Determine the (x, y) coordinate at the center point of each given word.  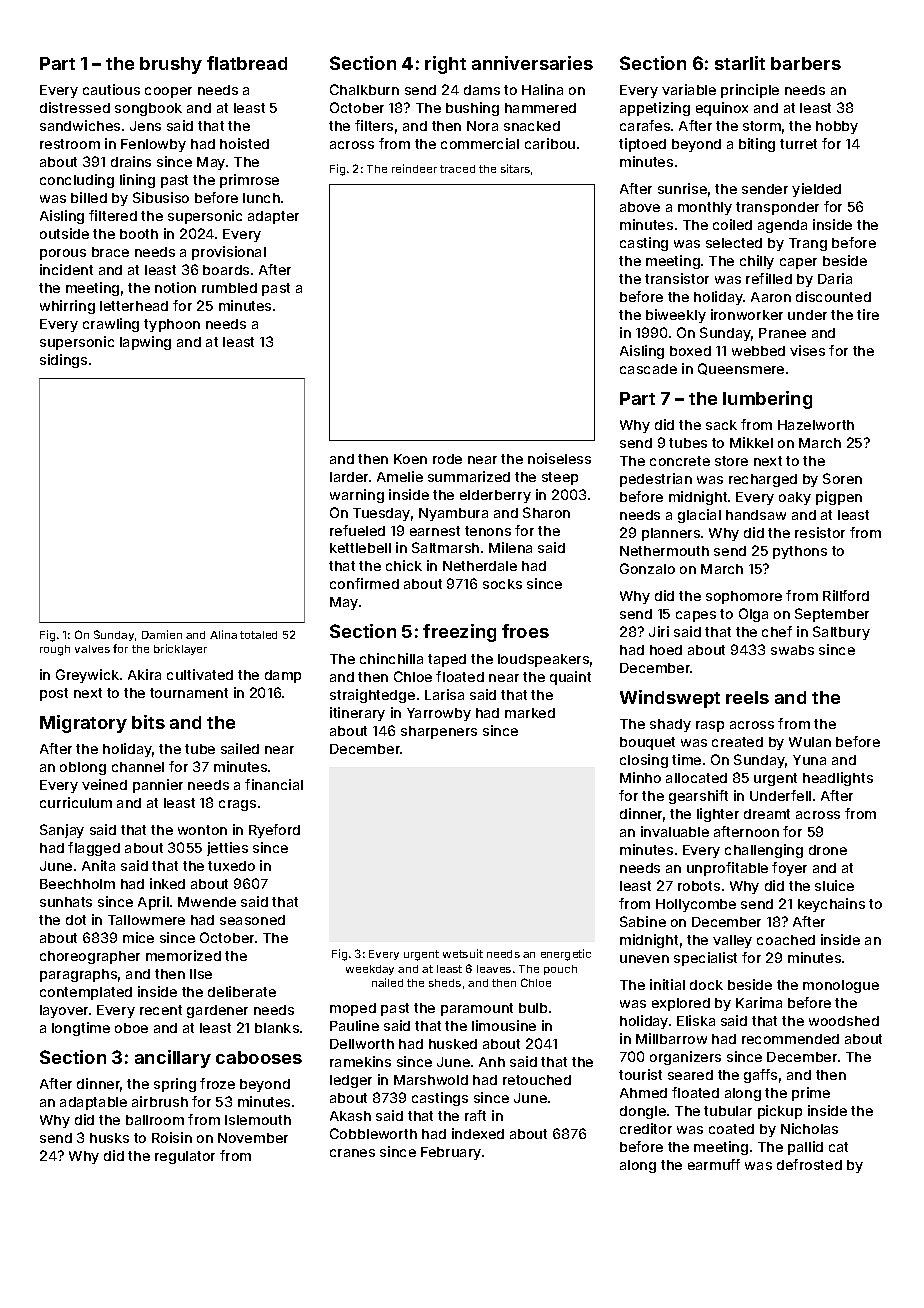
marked (530, 713)
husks (109, 1138)
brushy (171, 65)
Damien (162, 634)
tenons (488, 531)
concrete (680, 461)
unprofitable (727, 869)
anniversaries (532, 63)
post (54, 694)
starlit (740, 63)
